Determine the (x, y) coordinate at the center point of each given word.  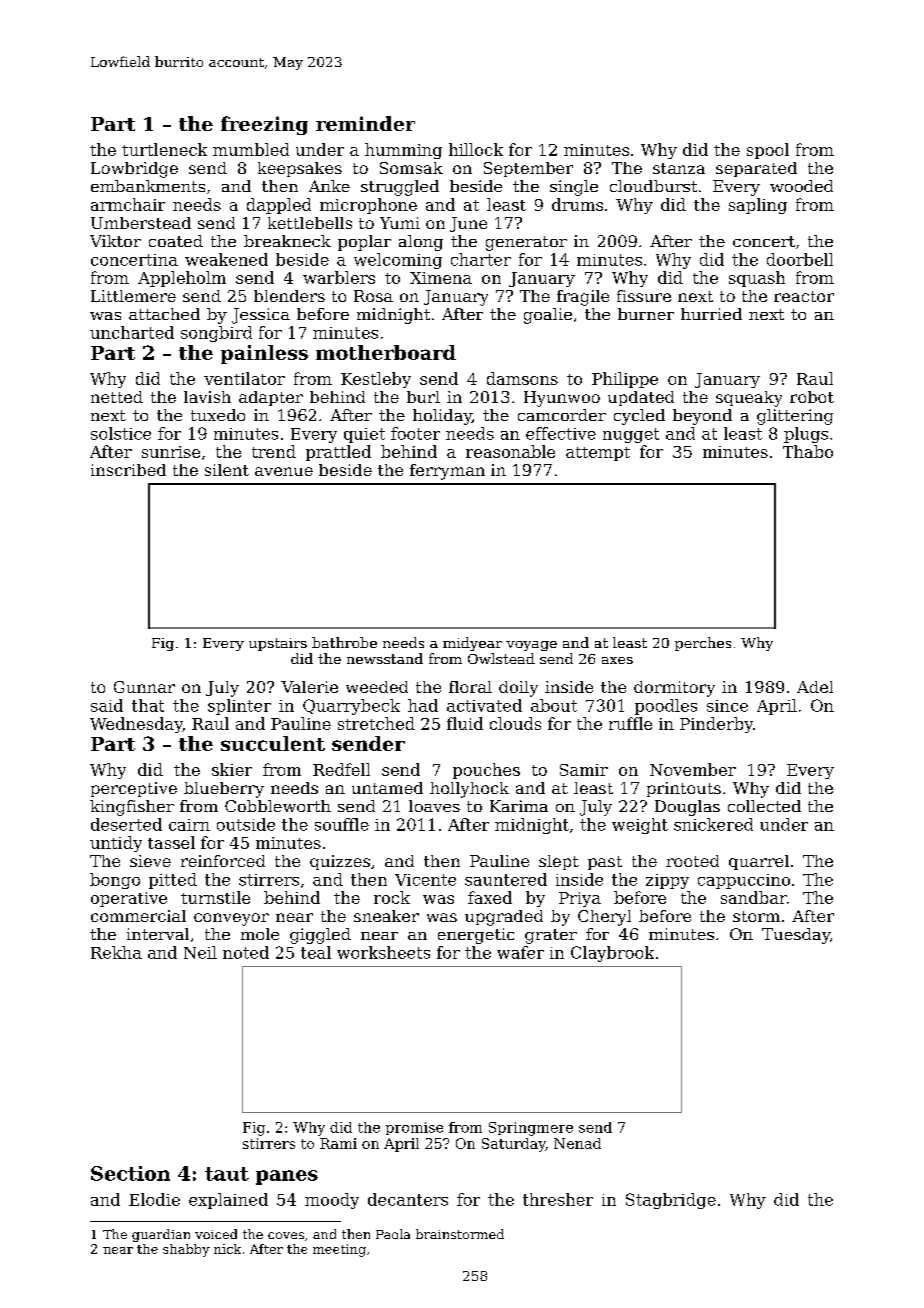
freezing (264, 125)
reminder (365, 123)
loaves (434, 806)
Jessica (261, 316)
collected (764, 806)
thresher (558, 1199)
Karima (519, 806)
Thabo (808, 451)
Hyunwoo (562, 399)
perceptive (134, 789)
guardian (161, 1235)
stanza (679, 168)
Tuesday (796, 936)
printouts (684, 789)
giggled (320, 936)
